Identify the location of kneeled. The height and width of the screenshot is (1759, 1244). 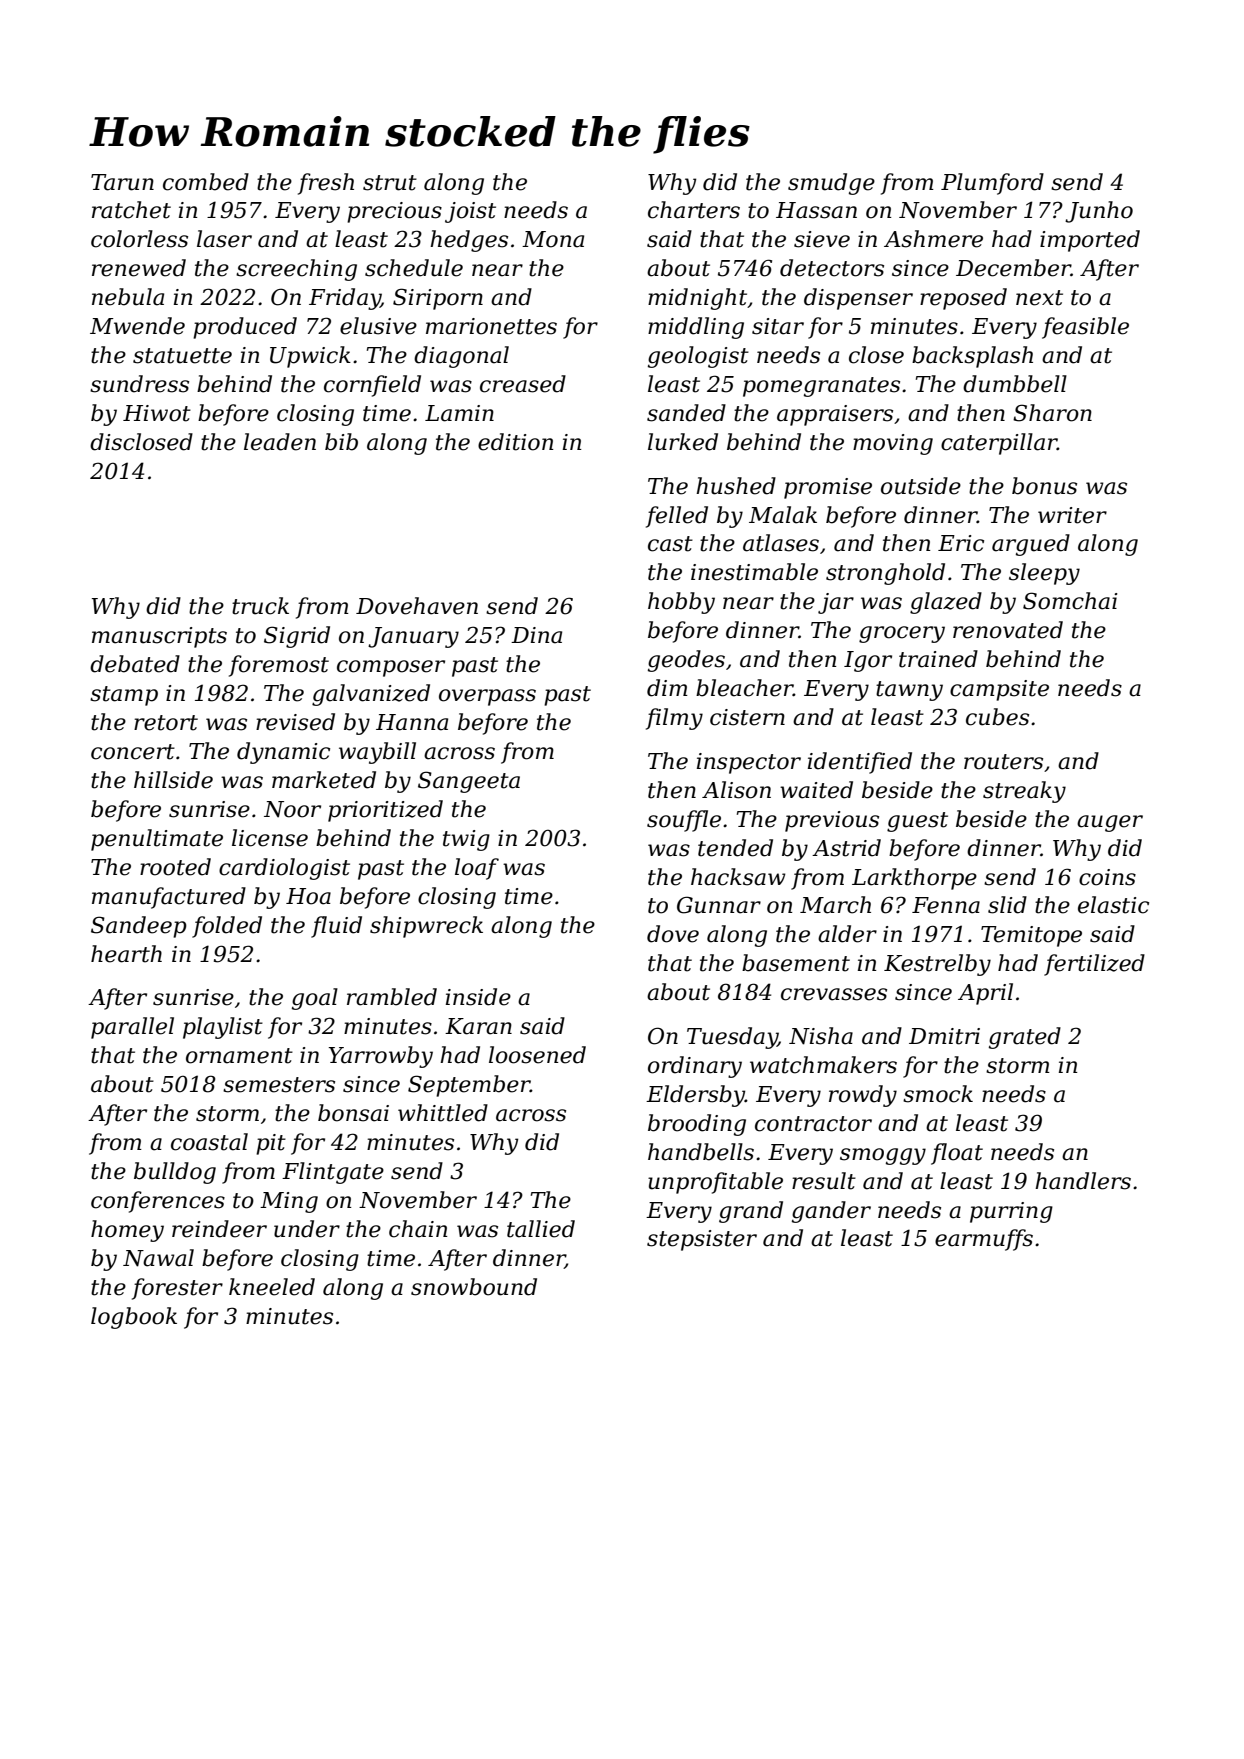
(272, 1287).
